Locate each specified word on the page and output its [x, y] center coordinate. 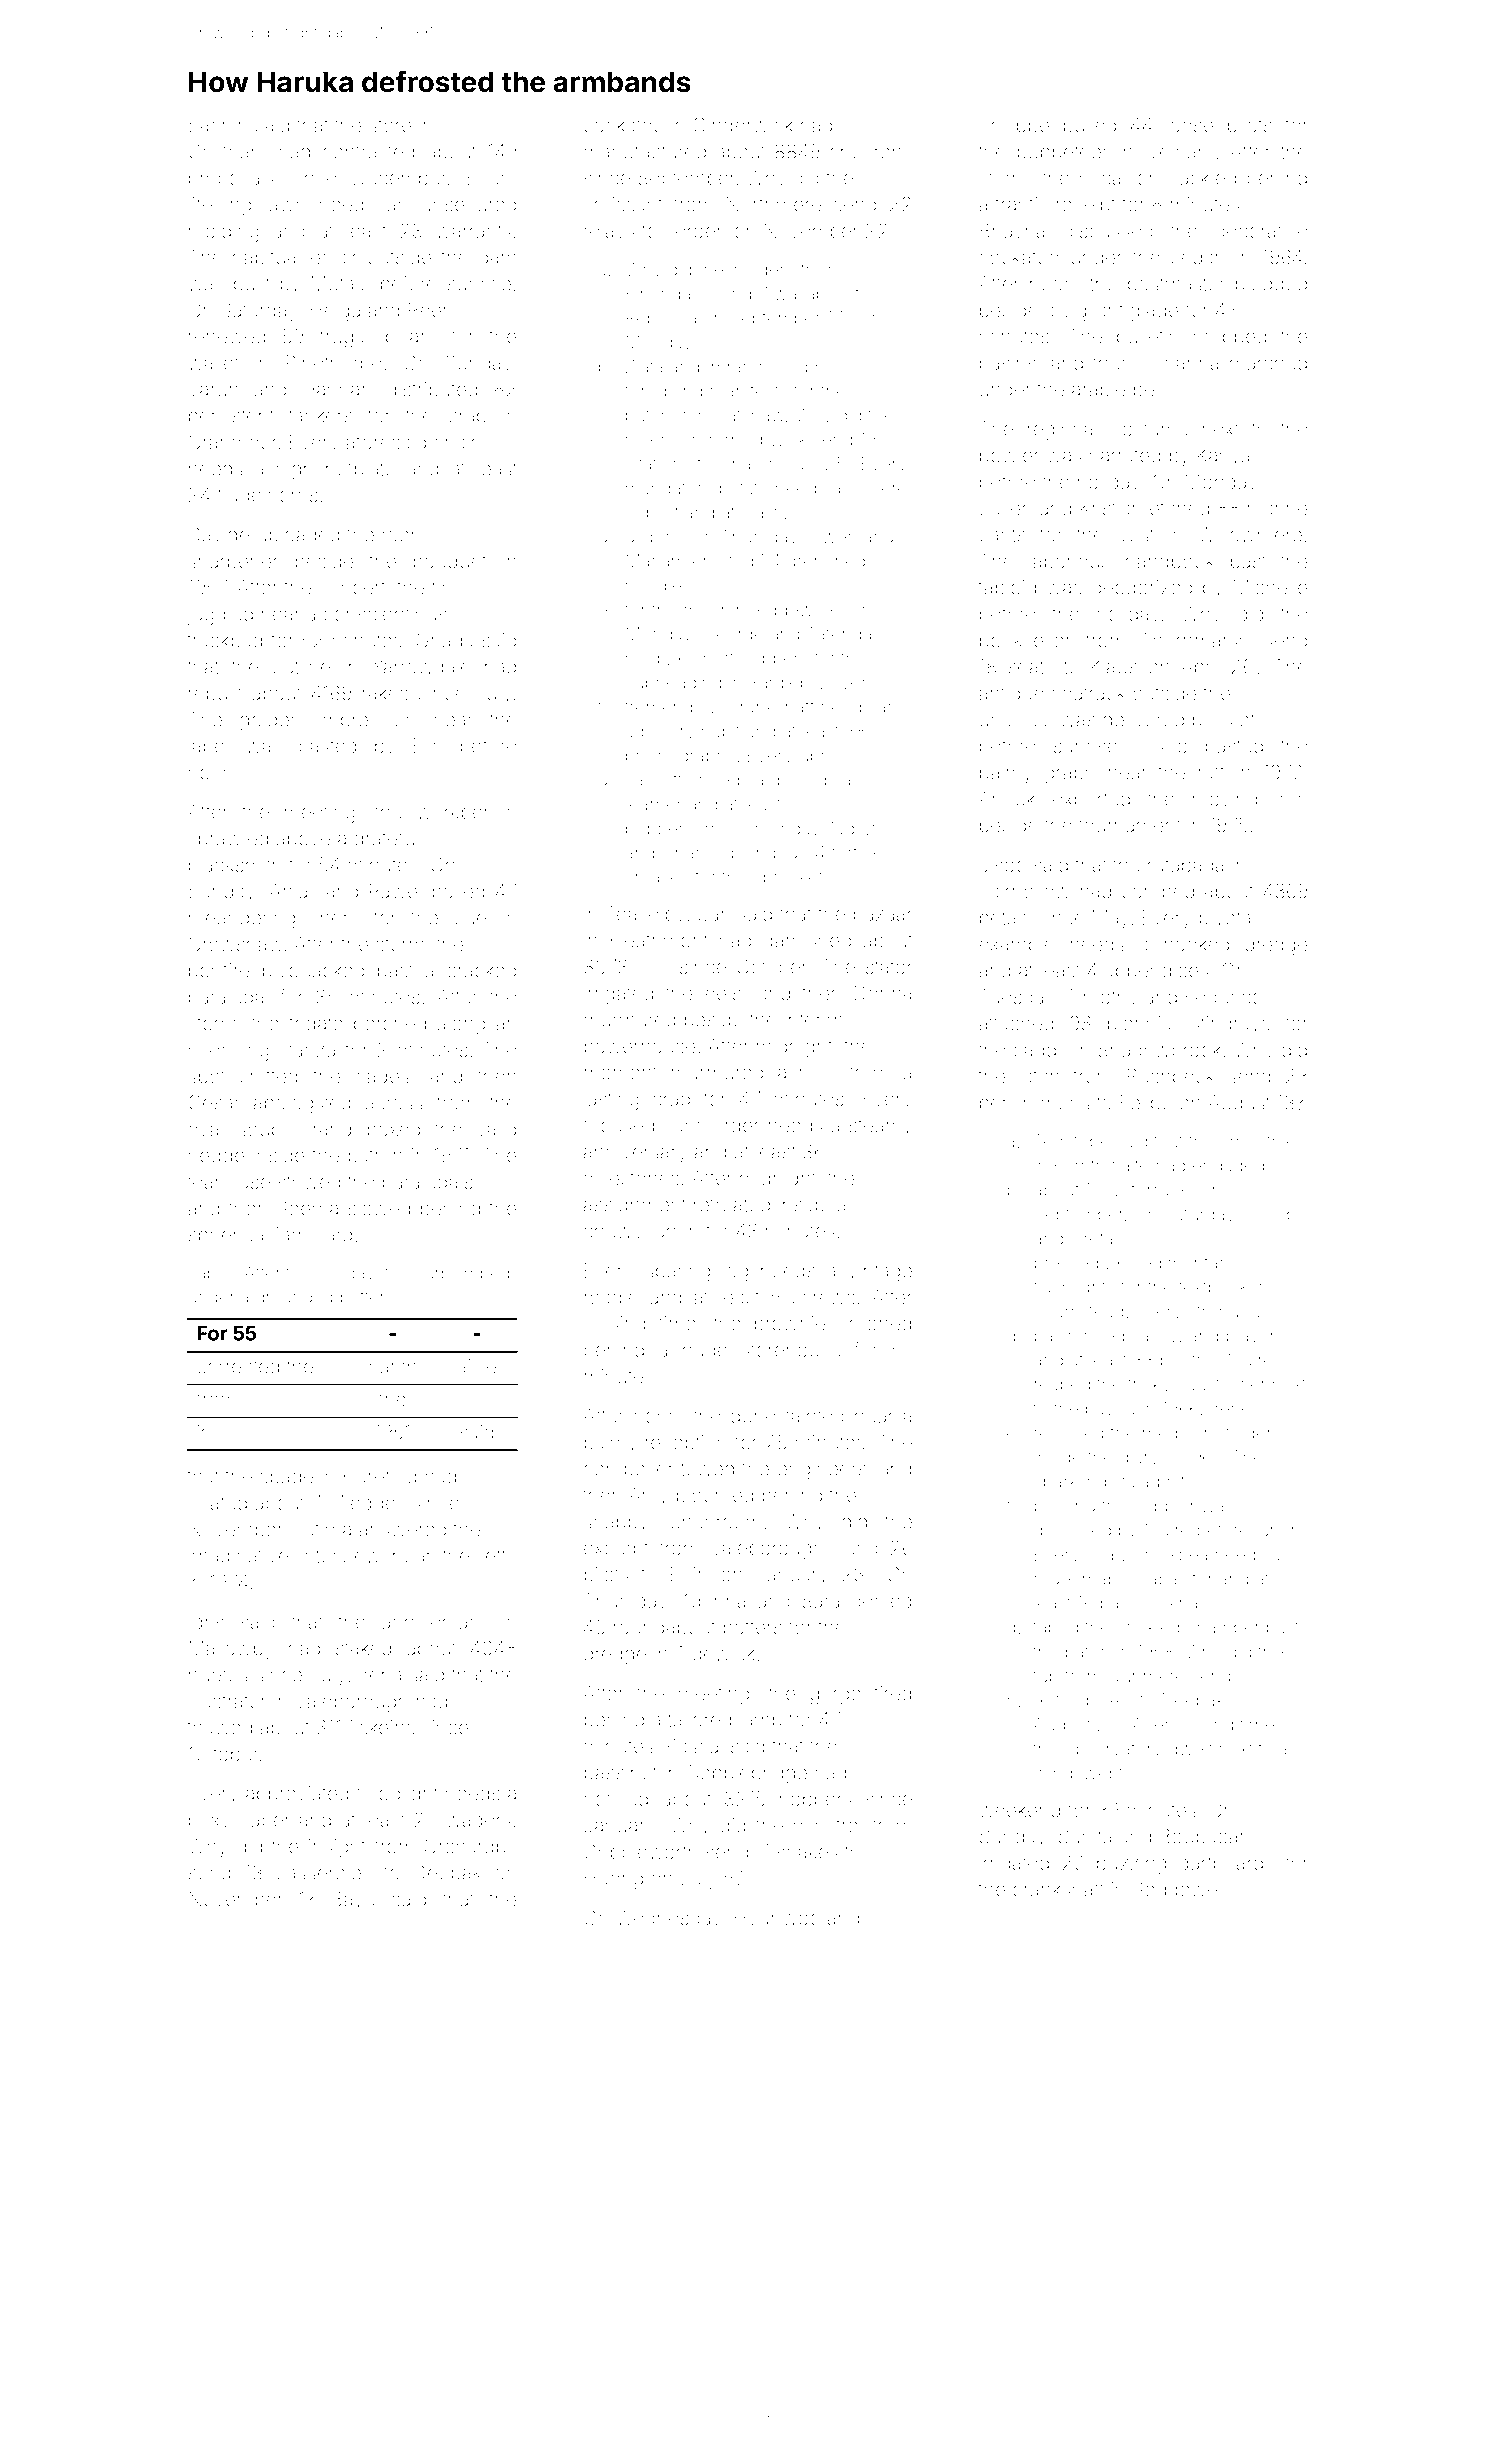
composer [628, 1472]
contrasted [368, 151]
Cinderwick [743, 125]
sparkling [1070, 1483]
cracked [481, 970]
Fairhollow [1025, 891]
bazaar [883, 914]
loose [1190, 125]
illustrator [227, 1701]
